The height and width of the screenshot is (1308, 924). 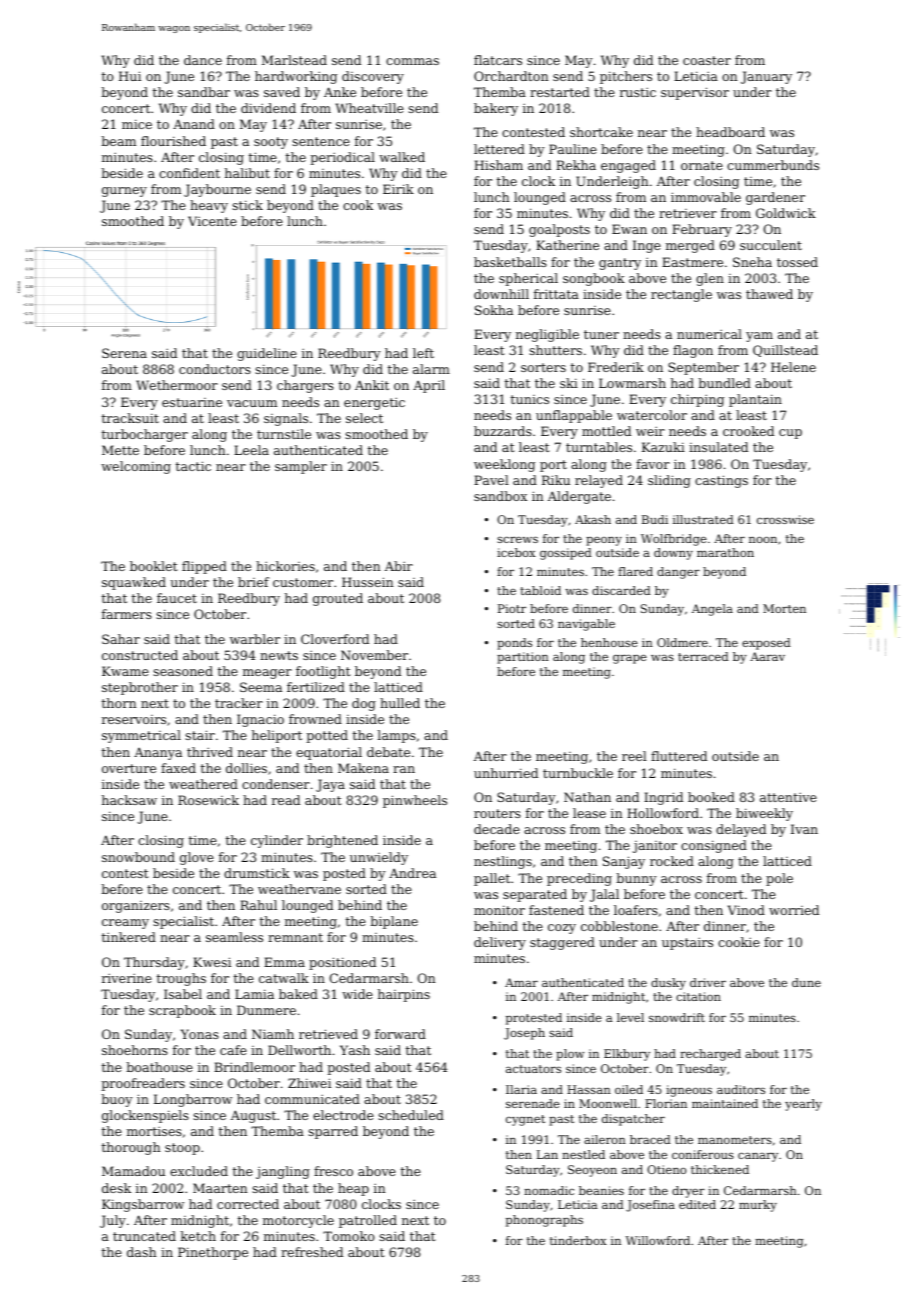 I want to click on gossiped, so click(x=566, y=554).
